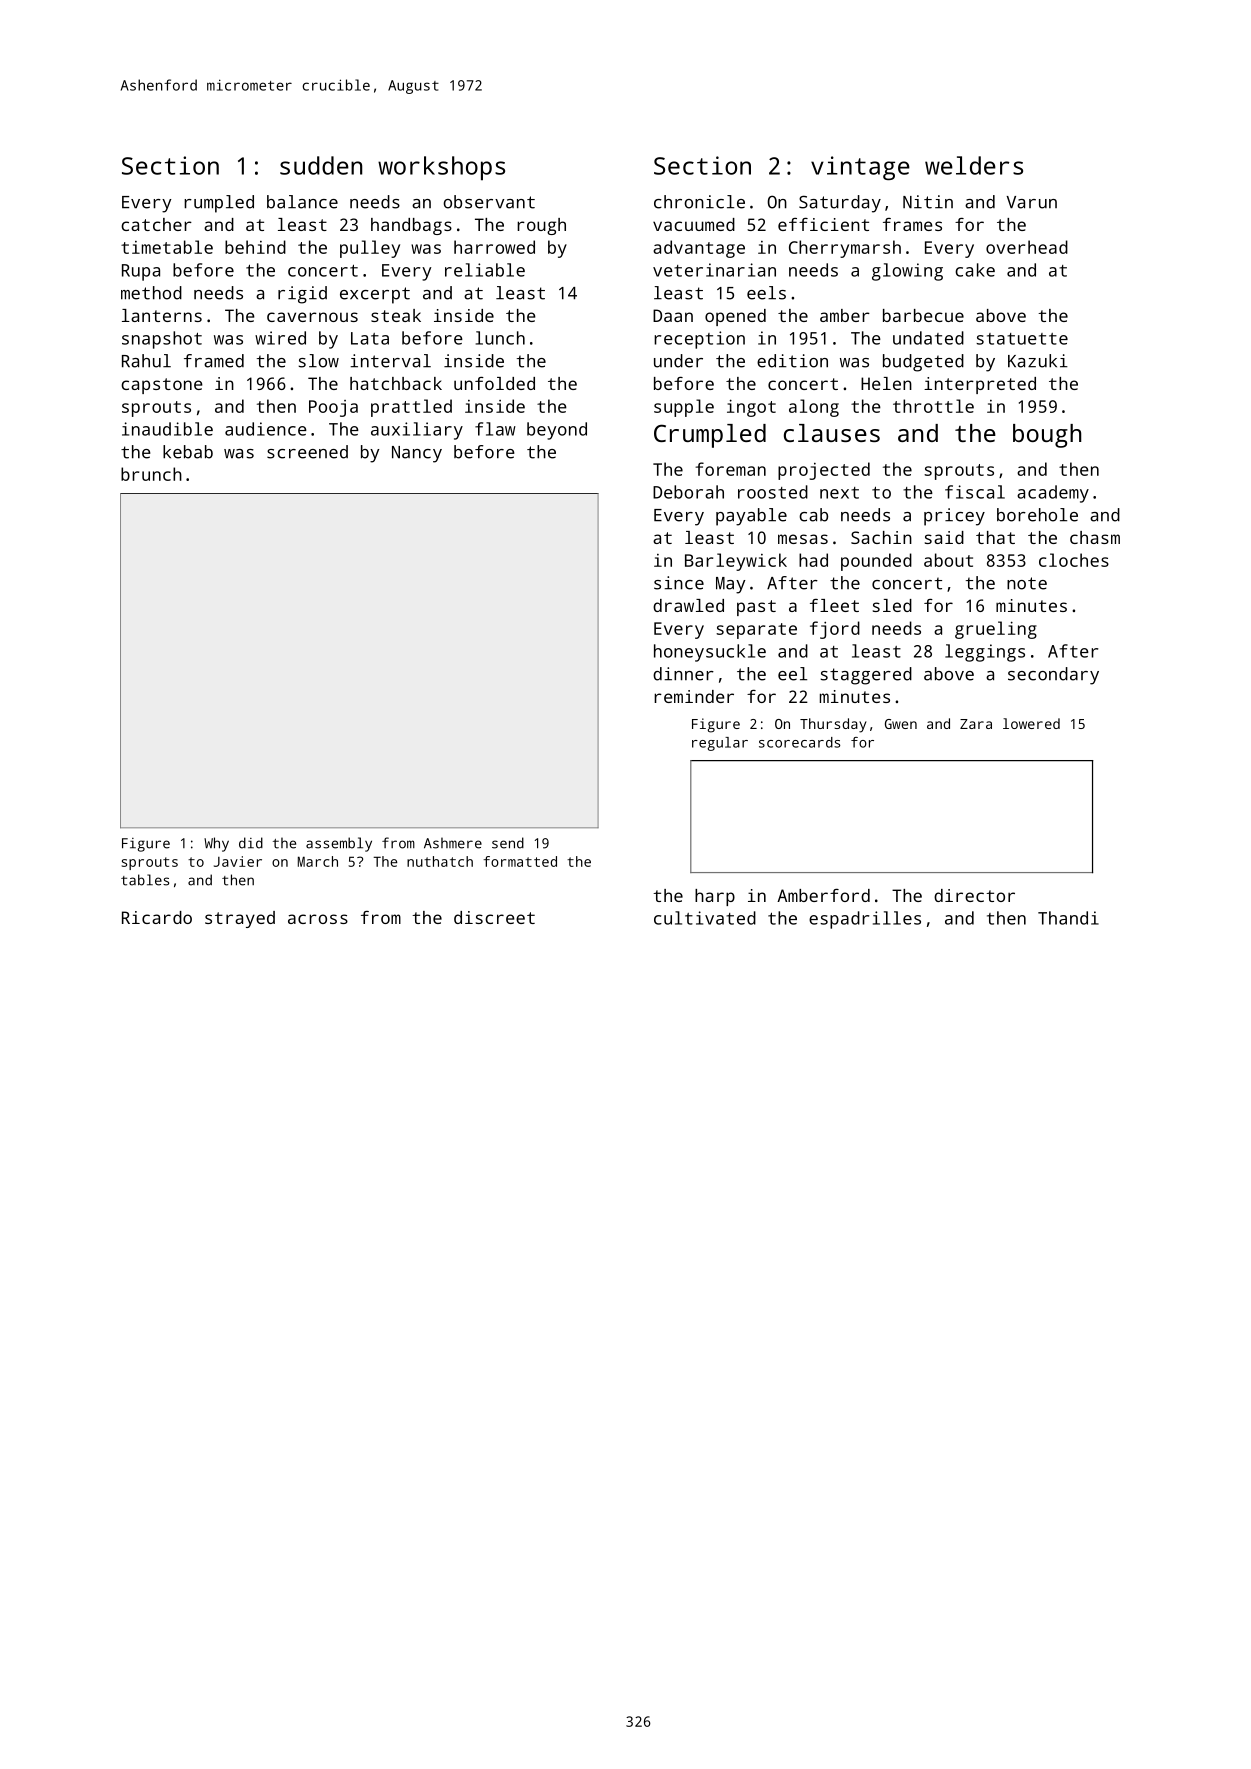 This screenshot has height=1769, width=1251. I want to click on Gwen, so click(901, 724).
